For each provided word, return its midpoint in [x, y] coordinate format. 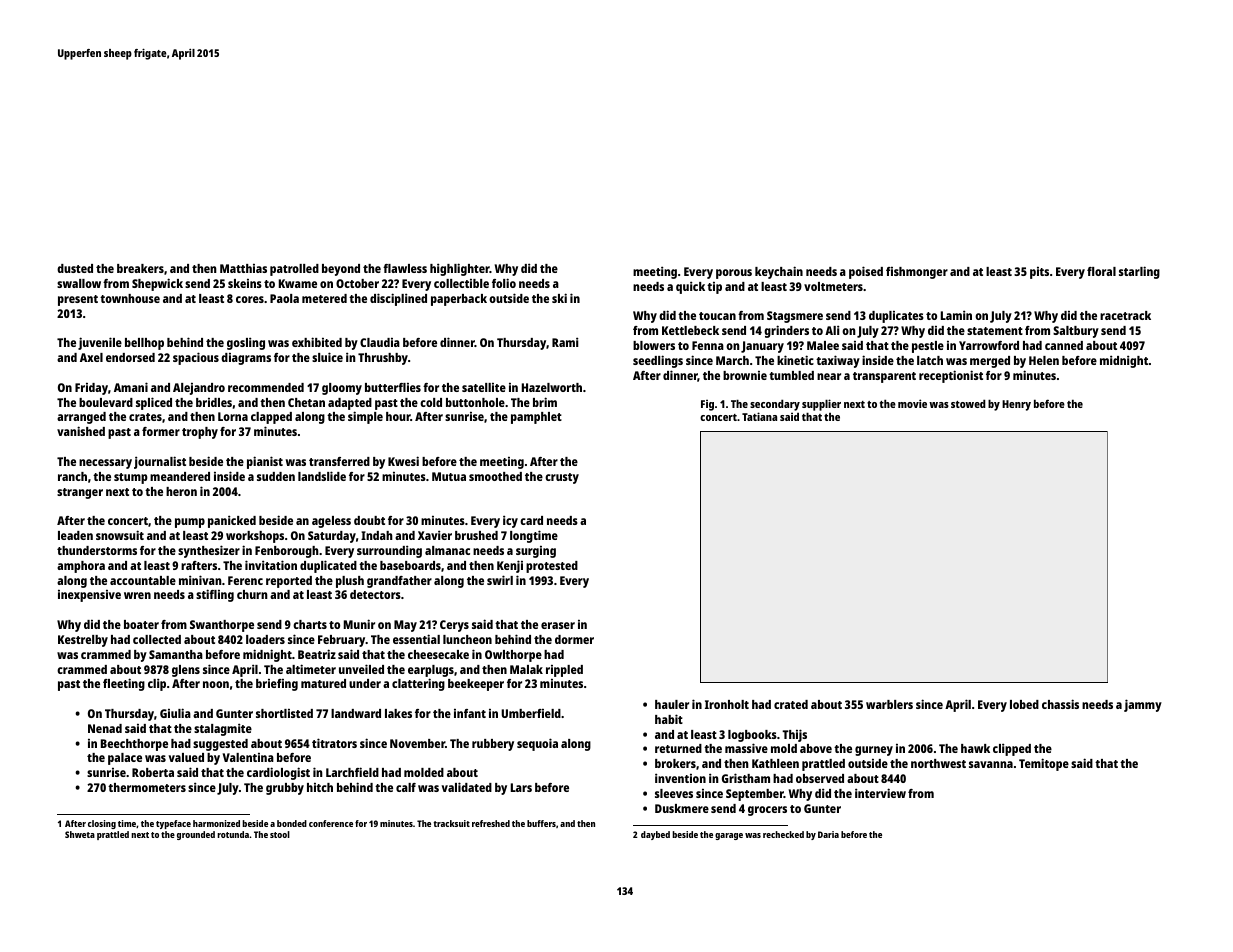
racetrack [1125, 315]
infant [470, 713]
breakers [140, 268]
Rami [565, 342]
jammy [1143, 705]
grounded [196, 835]
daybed [655, 835]
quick [690, 287]
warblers [889, 704]
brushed [476, 535]
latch [930, 360]
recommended [266, 387]
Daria [828, 834]
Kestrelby [83, 641]
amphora [81, 567]
